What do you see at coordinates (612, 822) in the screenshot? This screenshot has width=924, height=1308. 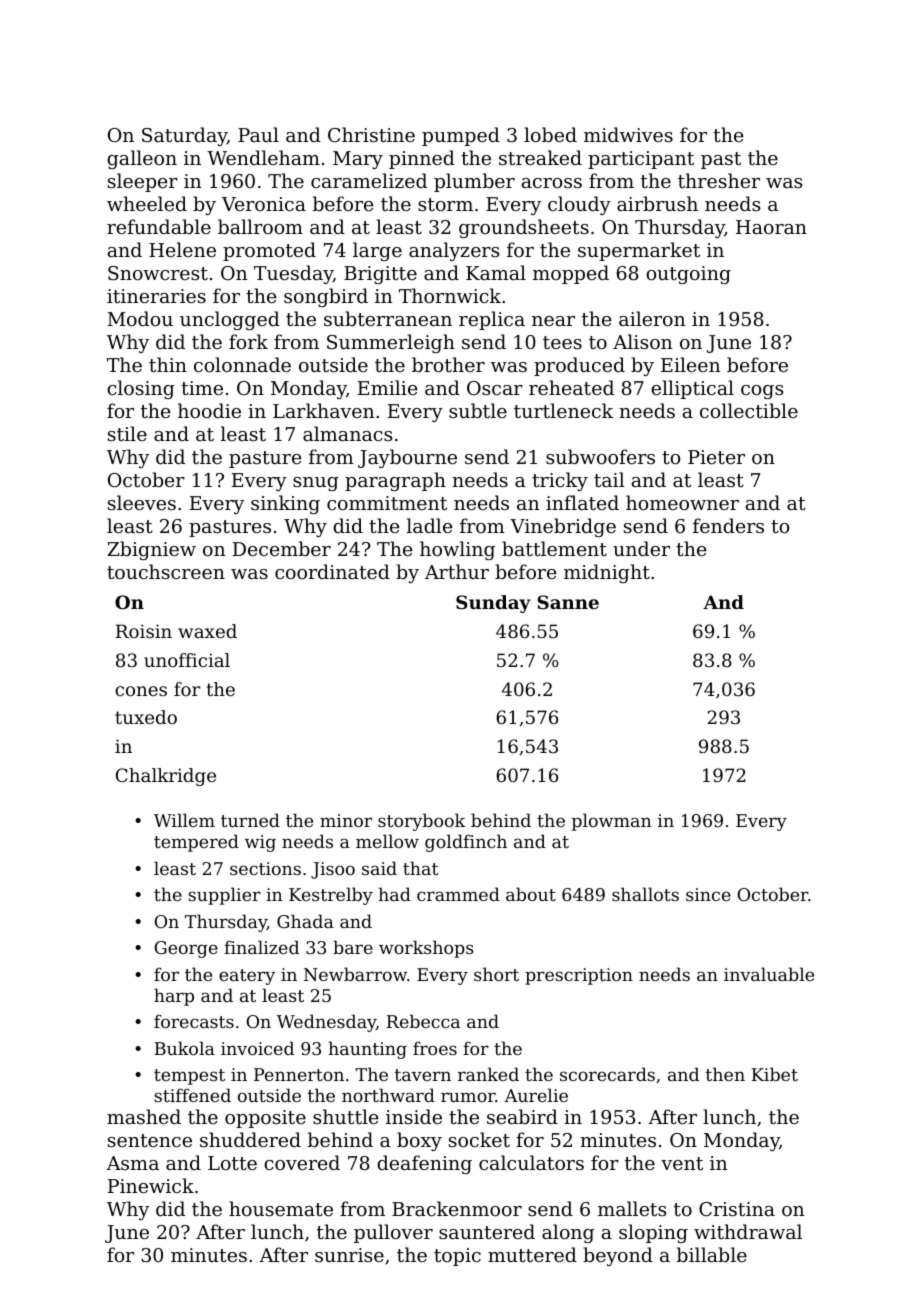 I see `plowman` at bounding box center [612, 822].
